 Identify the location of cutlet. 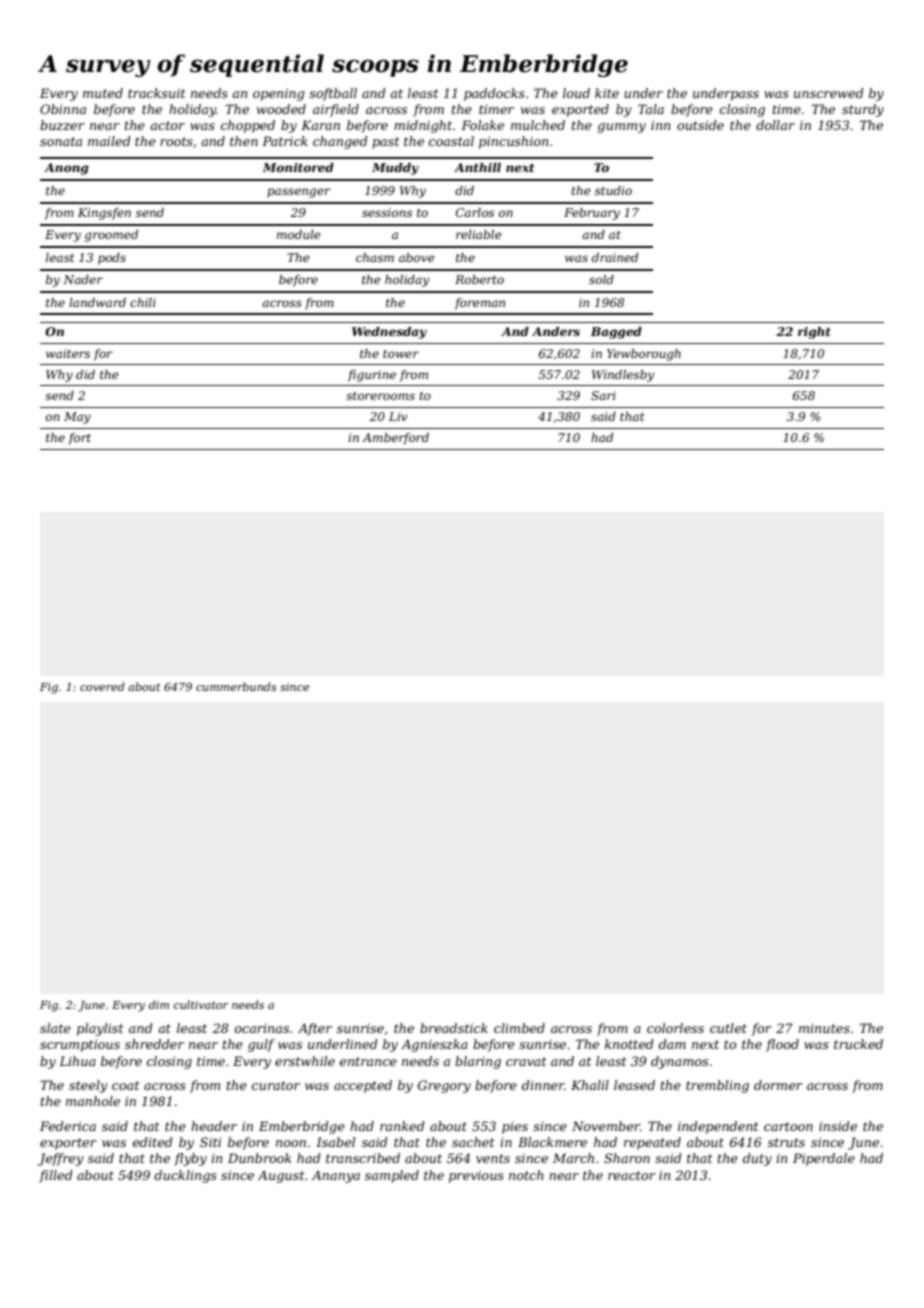
(728, 1028).
